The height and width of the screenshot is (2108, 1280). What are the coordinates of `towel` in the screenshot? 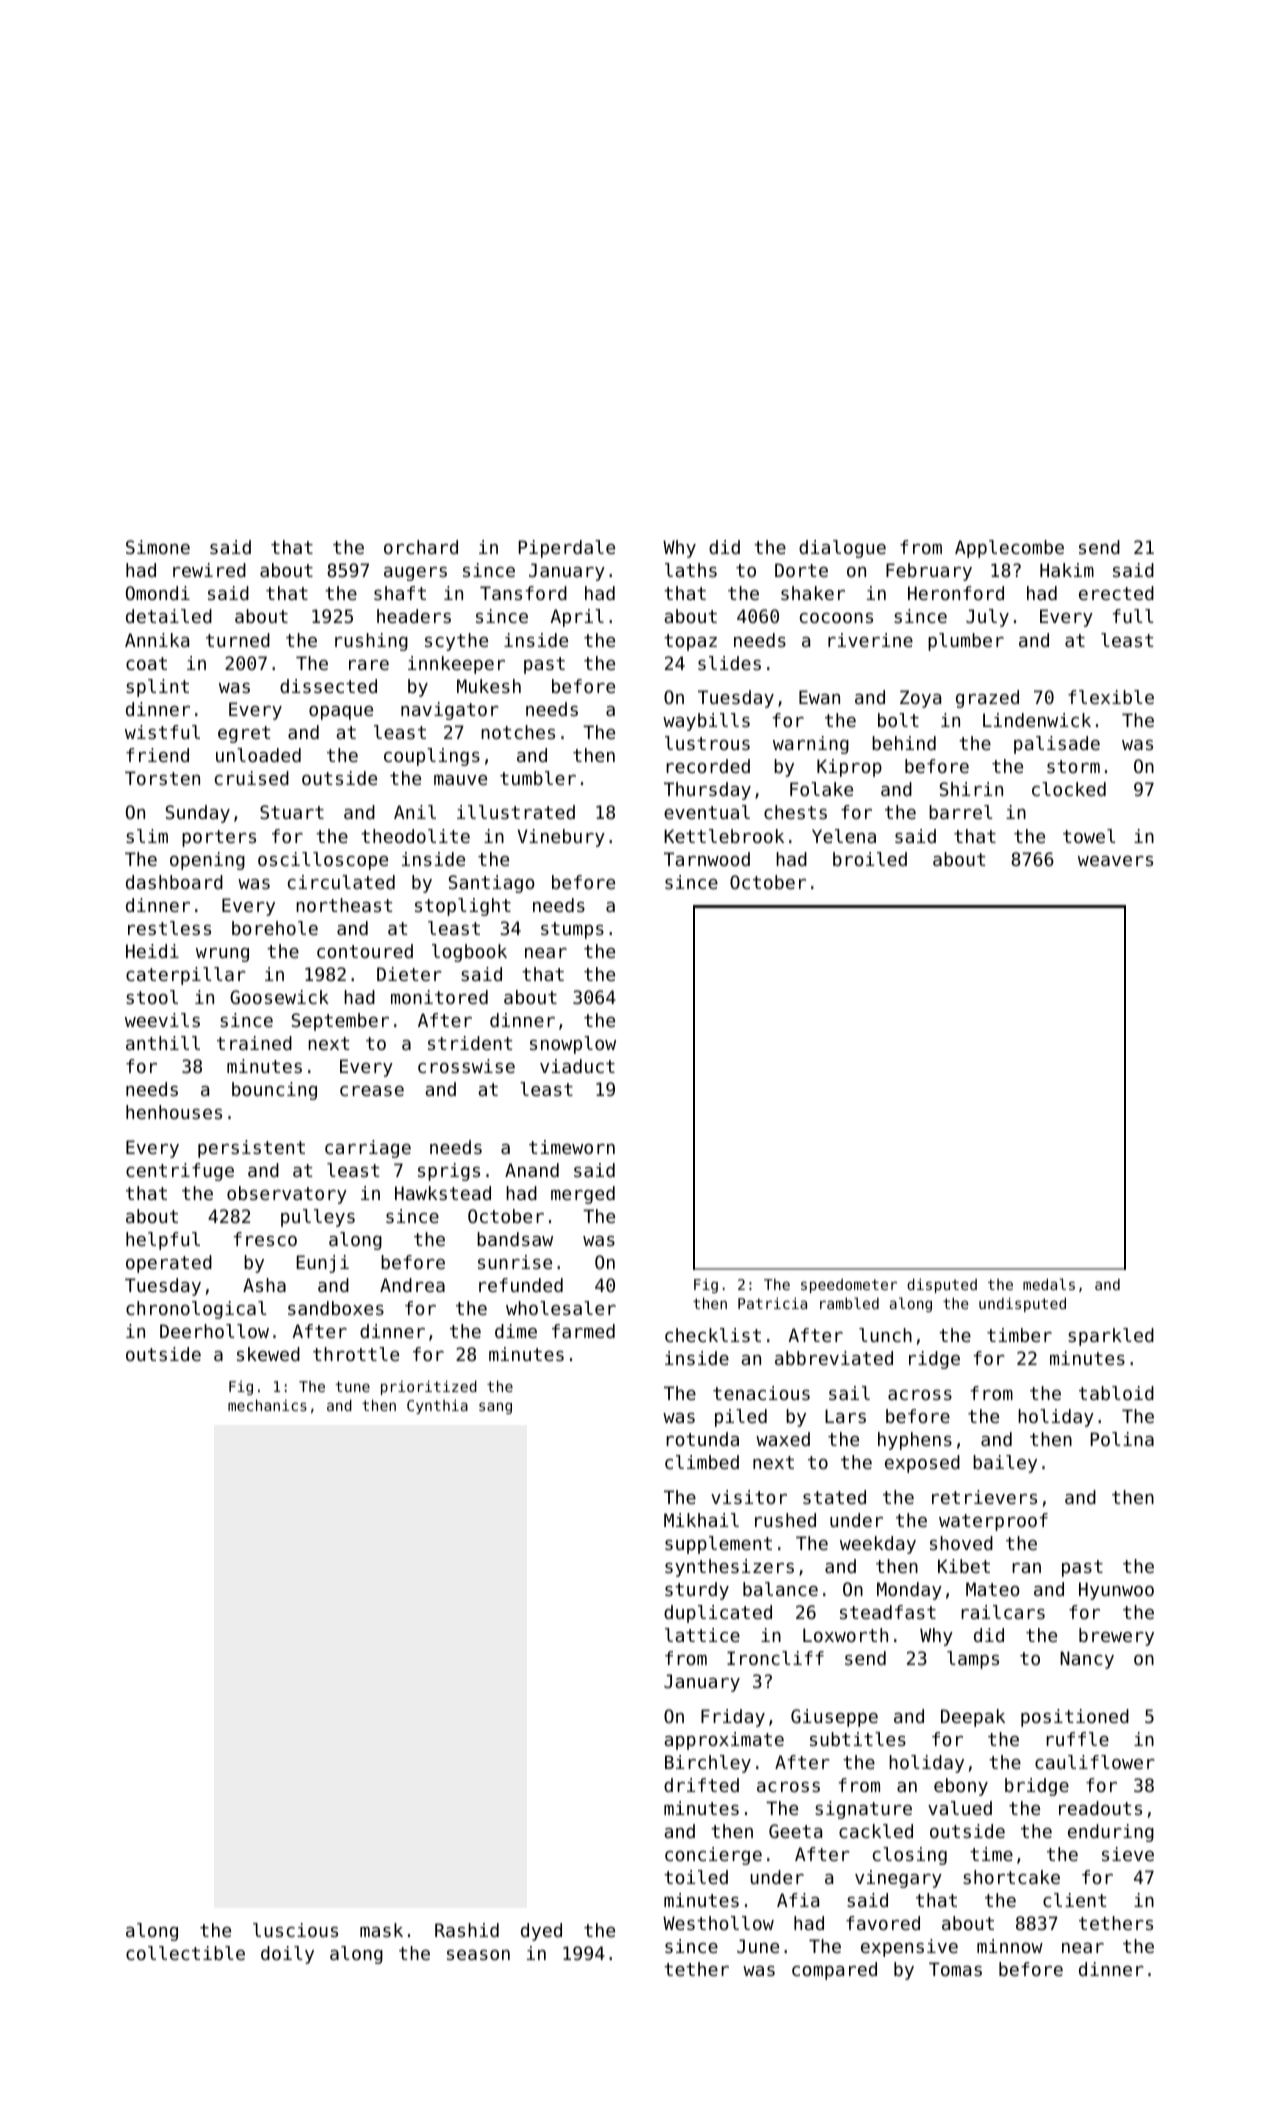 It's located at (1089, 836).
